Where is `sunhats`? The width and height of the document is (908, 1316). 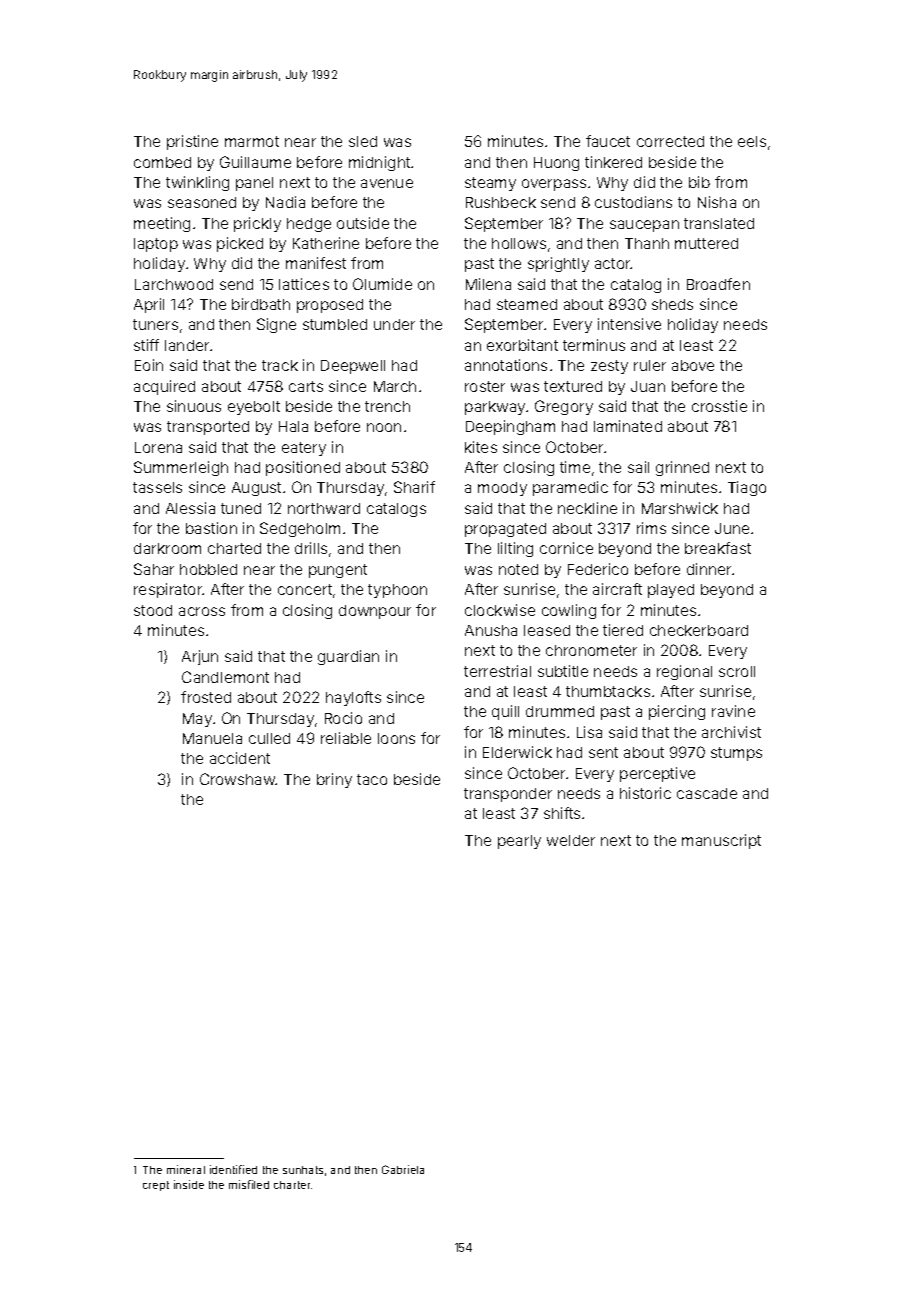
sunhats is located at coordinates (303, 1170).
